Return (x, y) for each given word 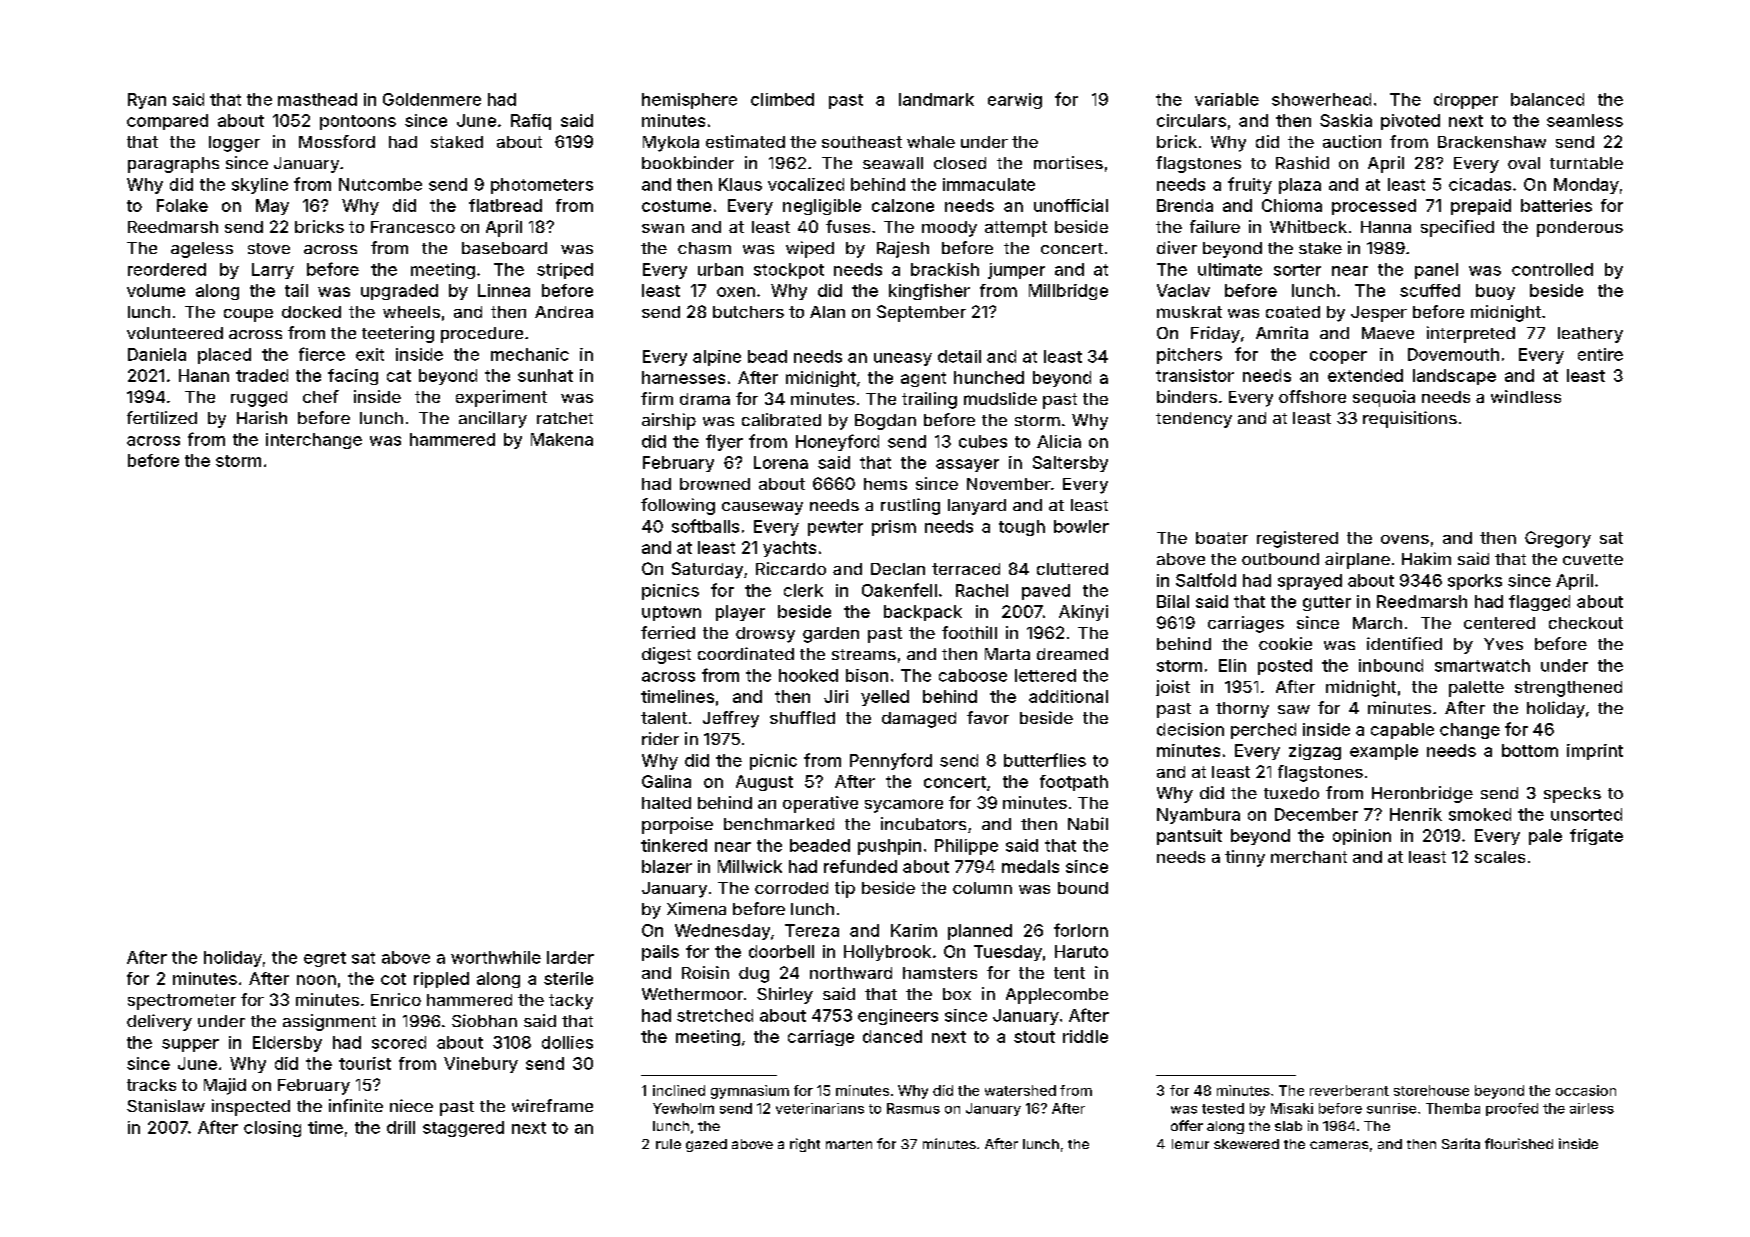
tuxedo (1291, 793)
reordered (167, 269)
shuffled (802, 717)
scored (399, 1042)
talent (664, 718)
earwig (1015, 101)
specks (1572, 795)
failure (1215, 226)
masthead (317, 99)
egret (325, 959)
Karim (914, 930)
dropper (1466, 101)
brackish (945, 269)
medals (1030, 866)
